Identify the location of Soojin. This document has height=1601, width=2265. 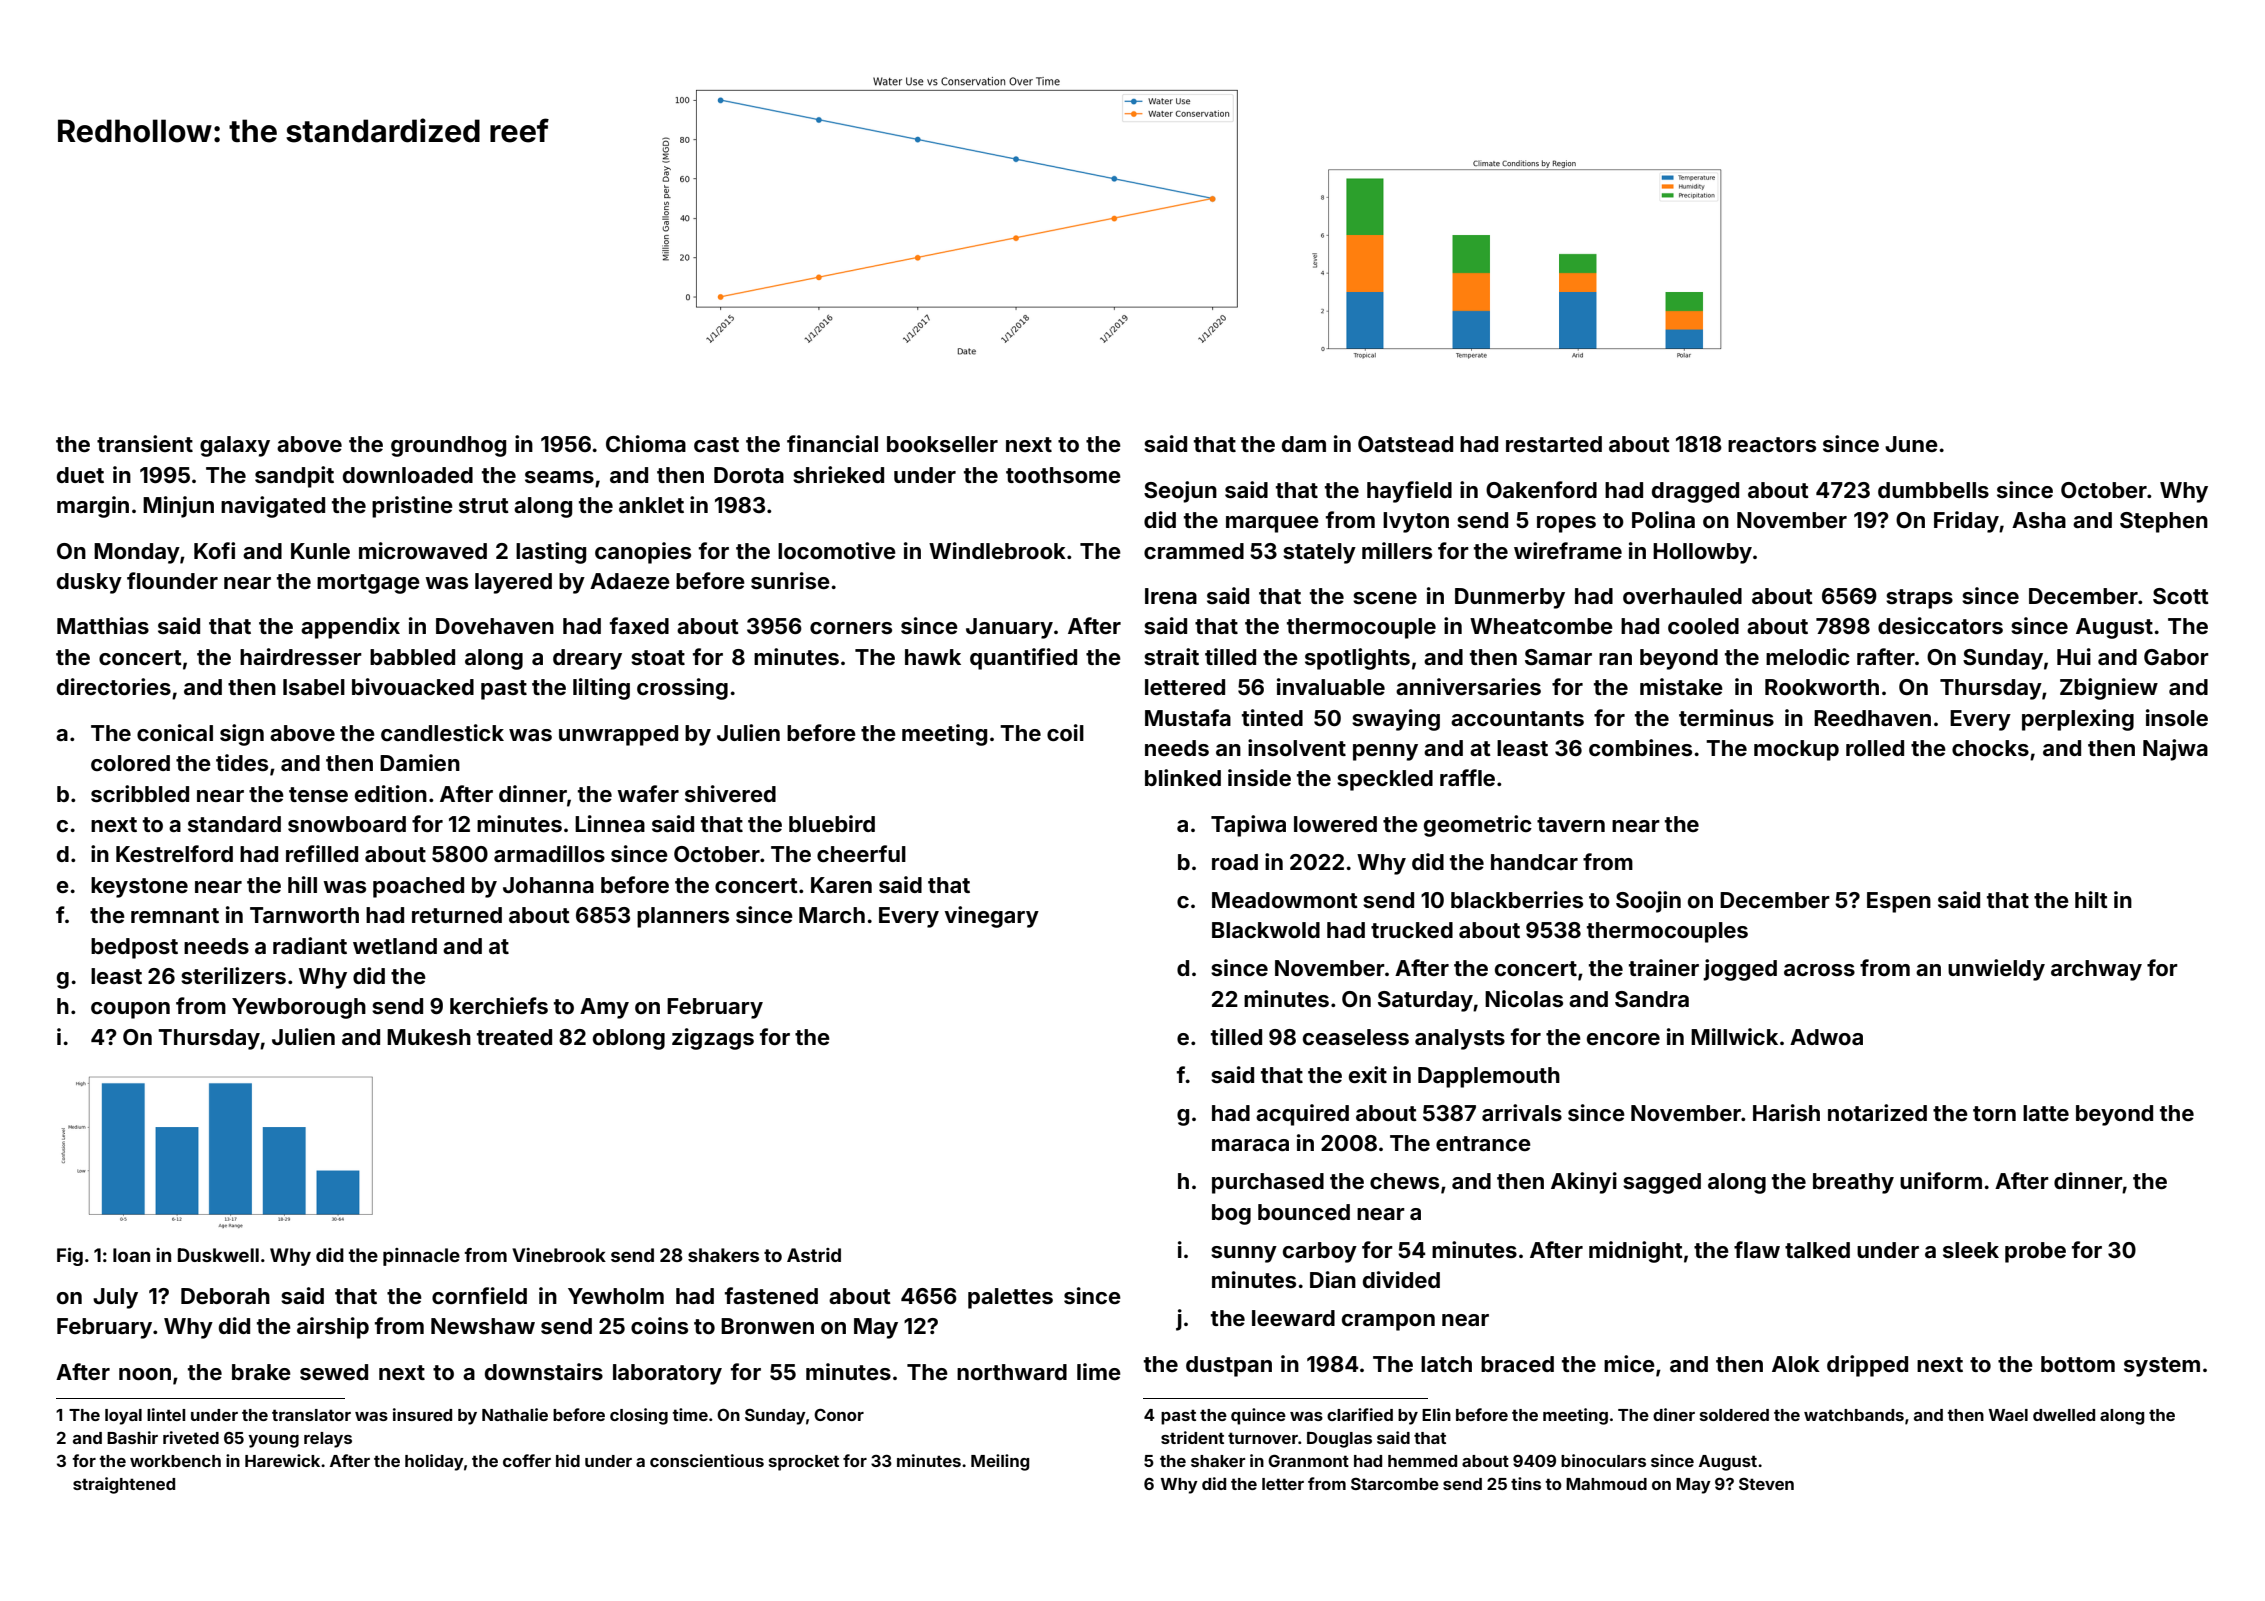
(1648, 902).
